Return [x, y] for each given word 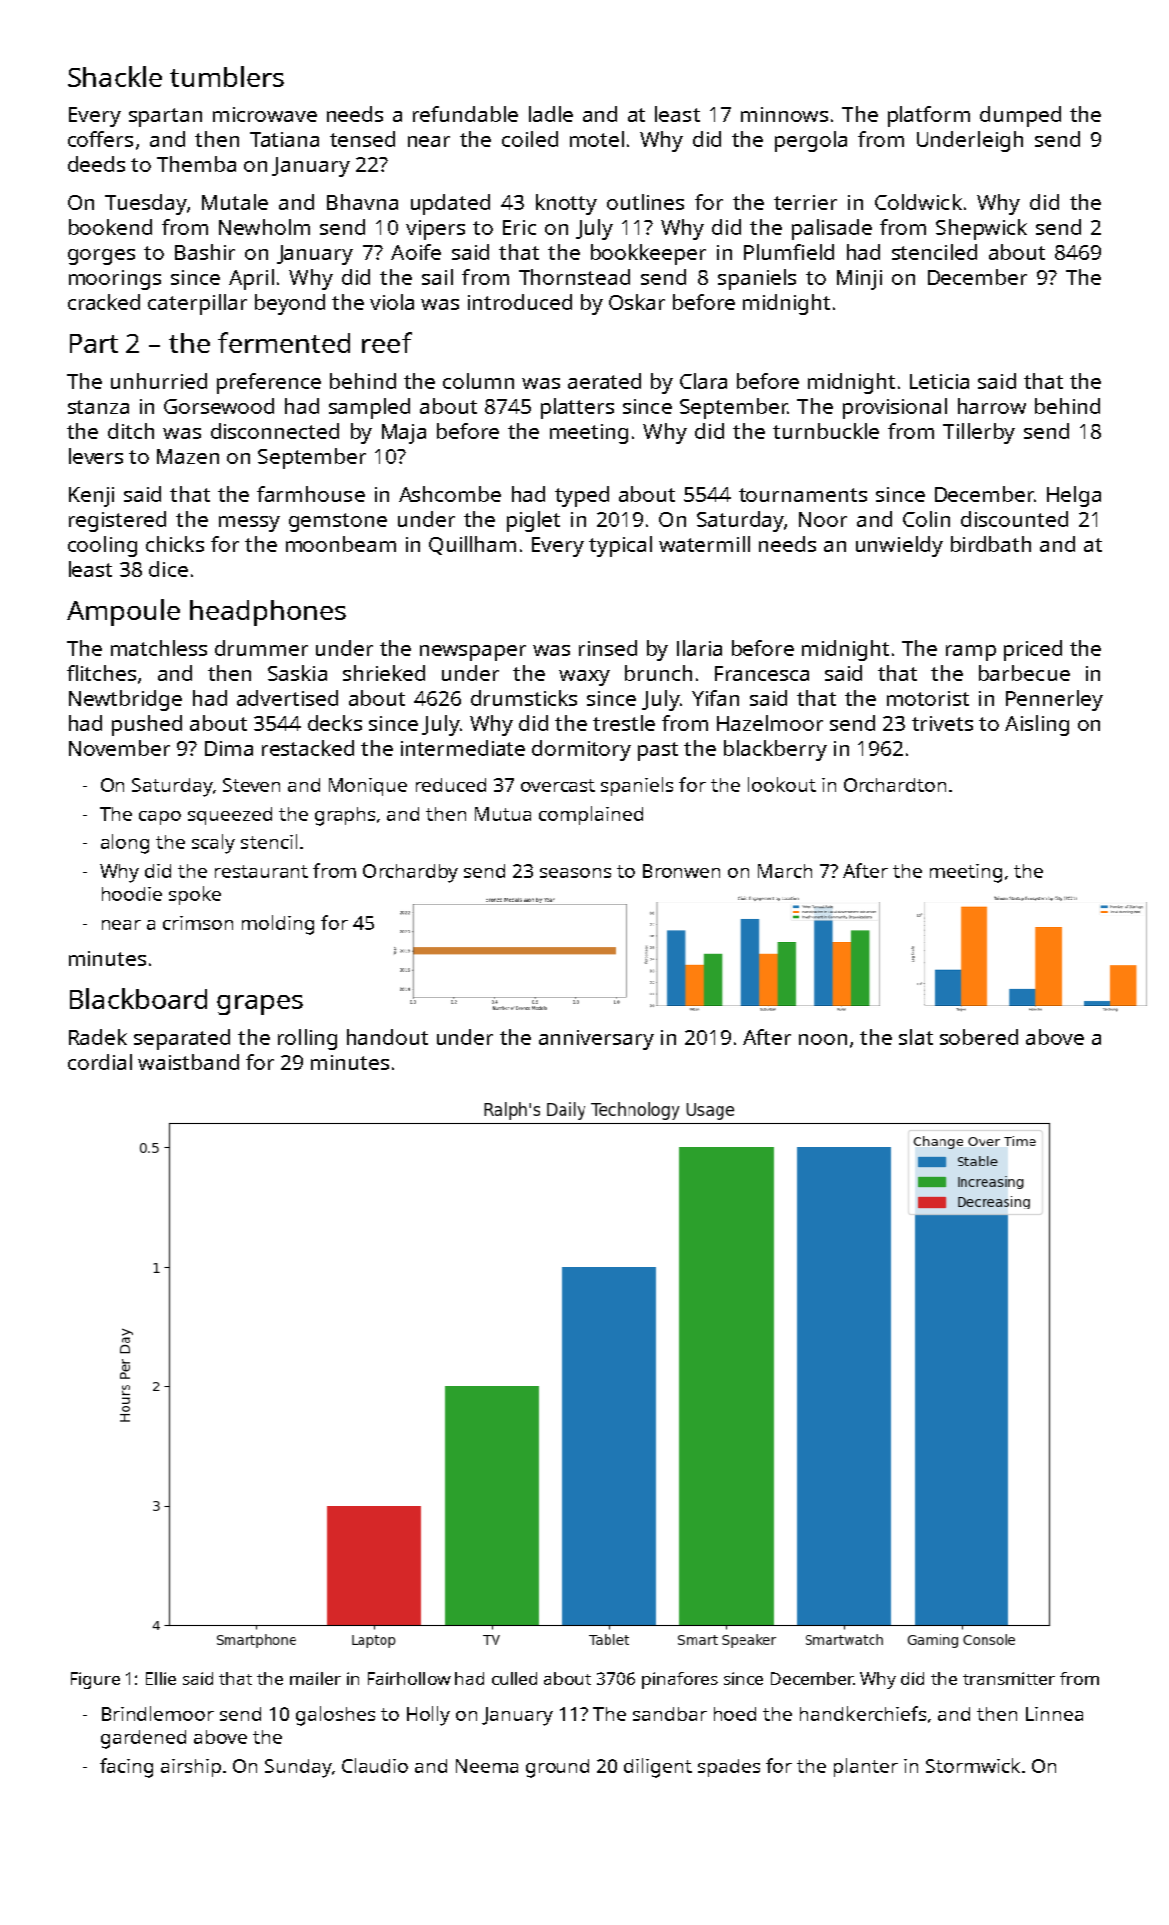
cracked [104, 302]
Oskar [637, 302]
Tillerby [979, 433]
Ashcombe [450, 494]
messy [249, 524]
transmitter [1009, 1678]
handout [387, 1037]
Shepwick [981, 229]
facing [126, 1768]
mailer [315, 1678]
